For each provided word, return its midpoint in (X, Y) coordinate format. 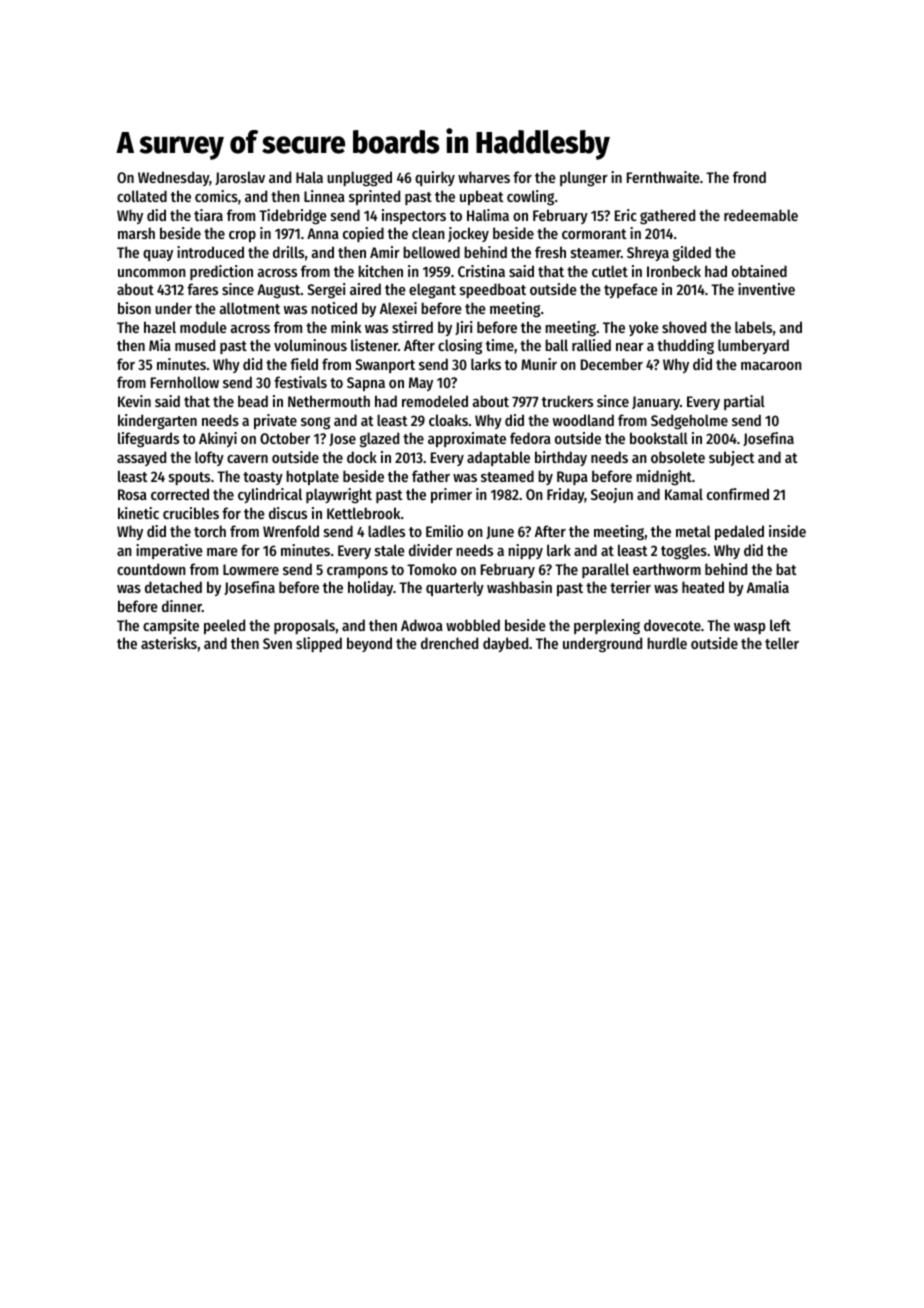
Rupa (572, 478)
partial (744, 402)
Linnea (324, 196)
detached (173, 587)
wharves (484, 177)
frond (749, 177)
